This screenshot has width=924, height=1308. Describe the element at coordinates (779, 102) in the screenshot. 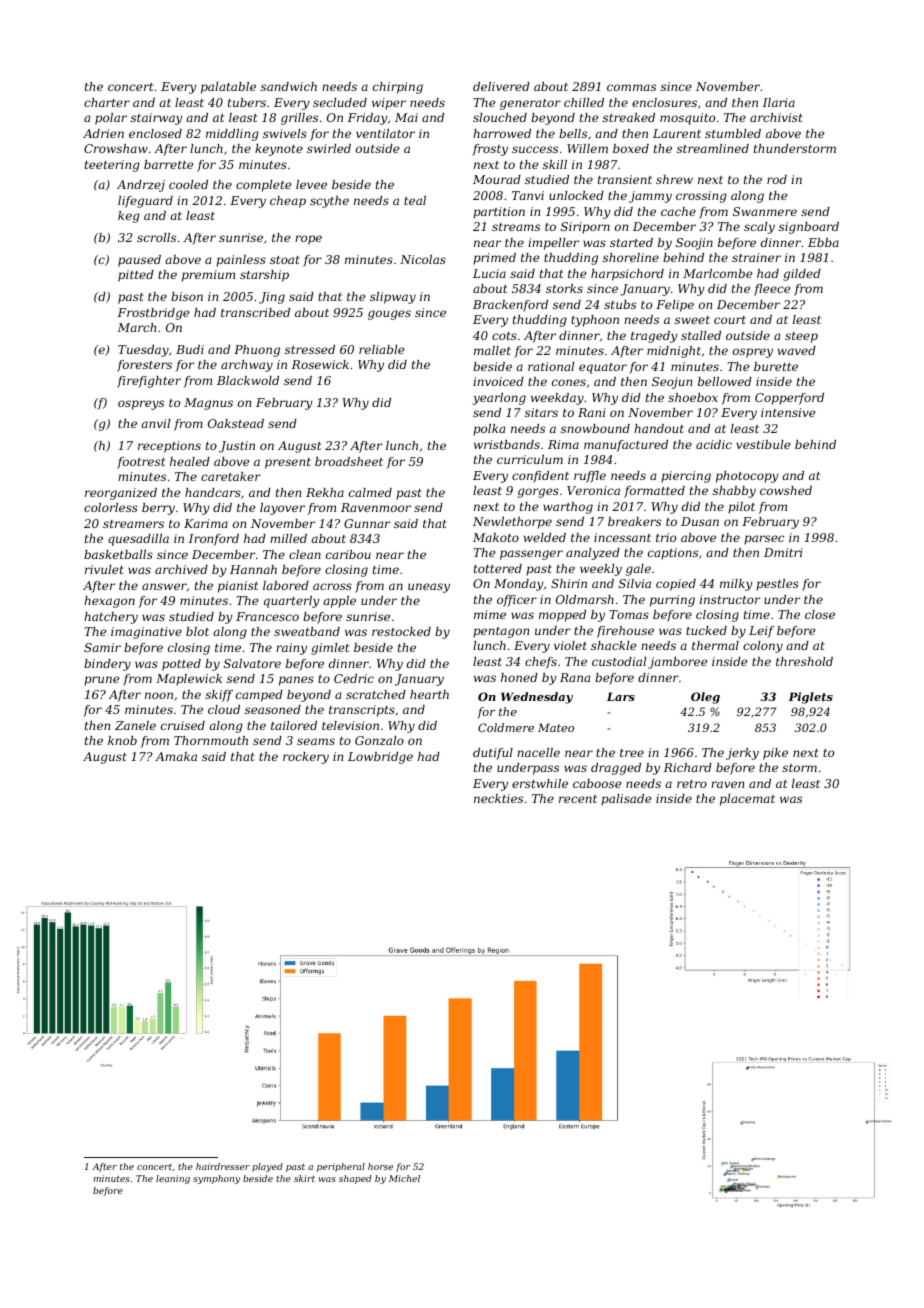

I see `Ilaria` at that location.
